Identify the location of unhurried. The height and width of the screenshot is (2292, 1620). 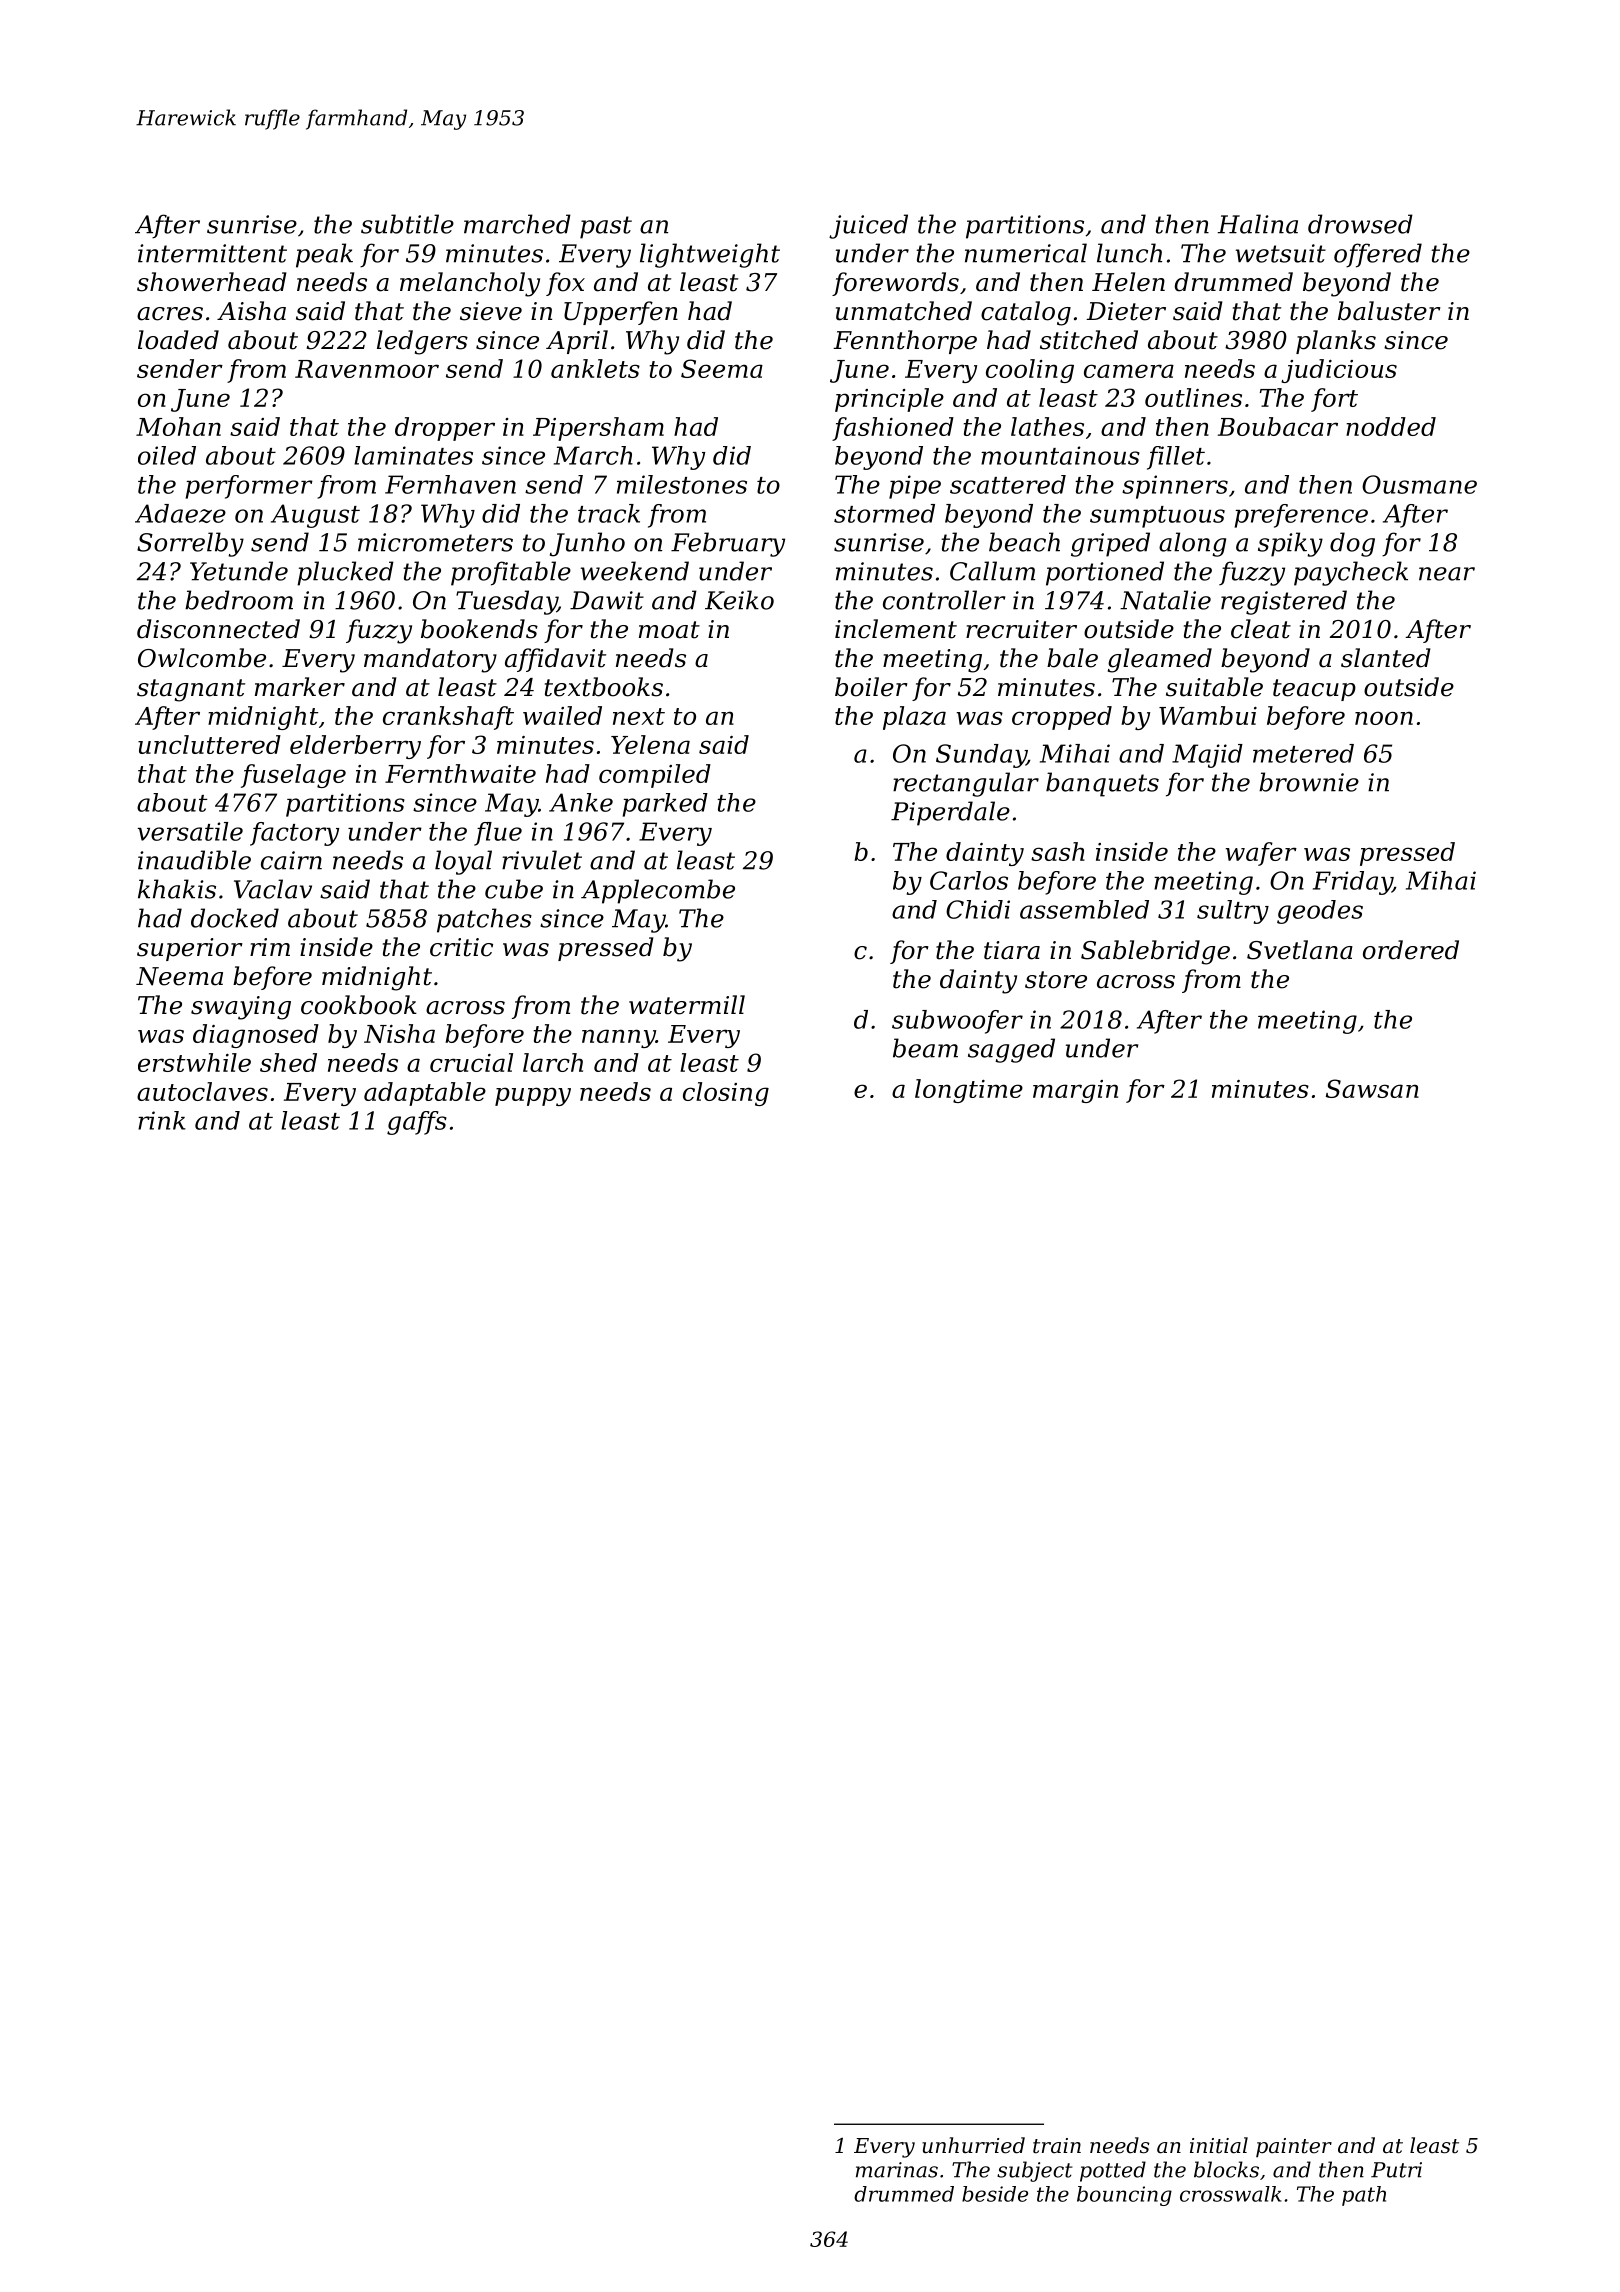
(973, 2145).
